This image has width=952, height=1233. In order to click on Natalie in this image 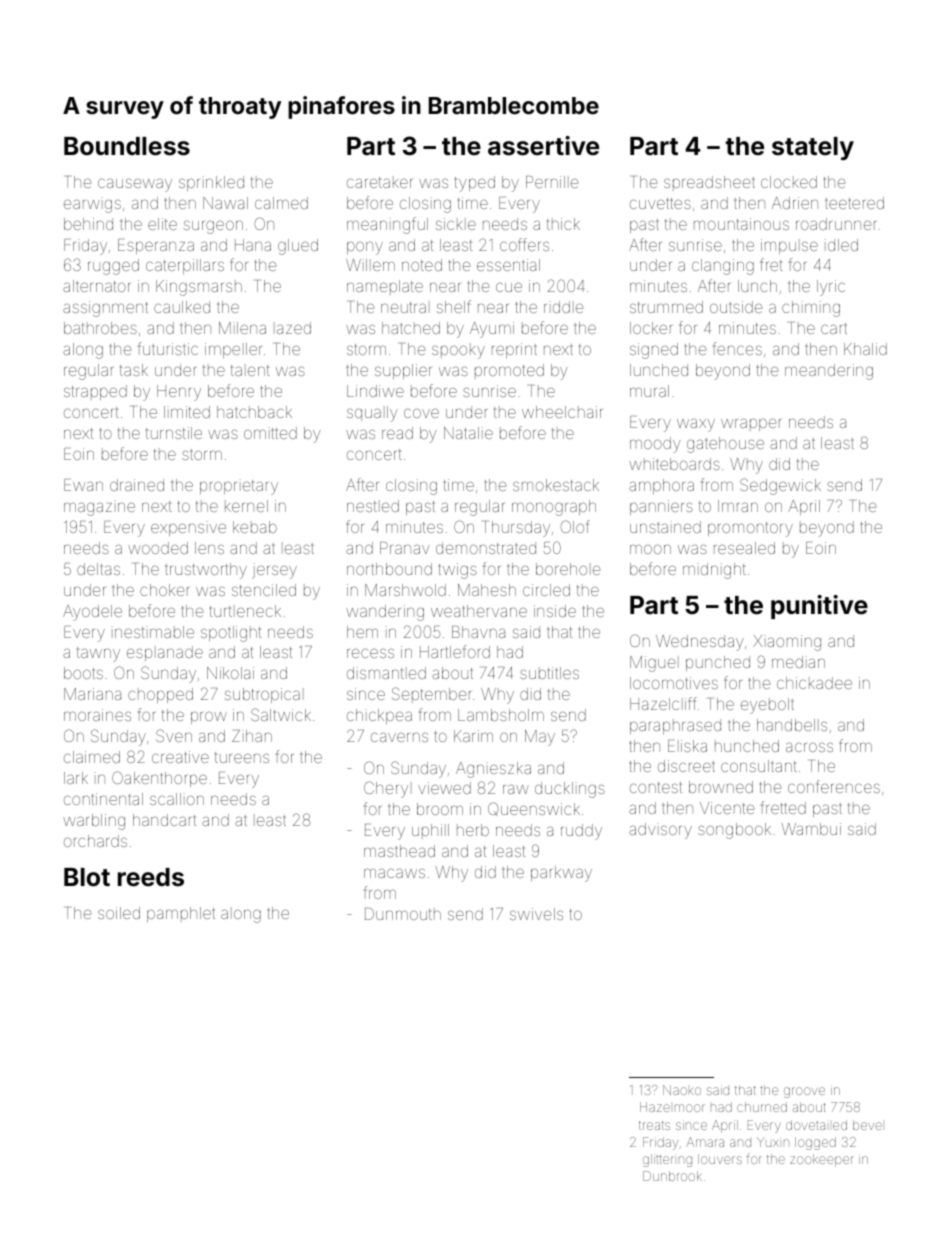, I will do `click(468, 433)`.
